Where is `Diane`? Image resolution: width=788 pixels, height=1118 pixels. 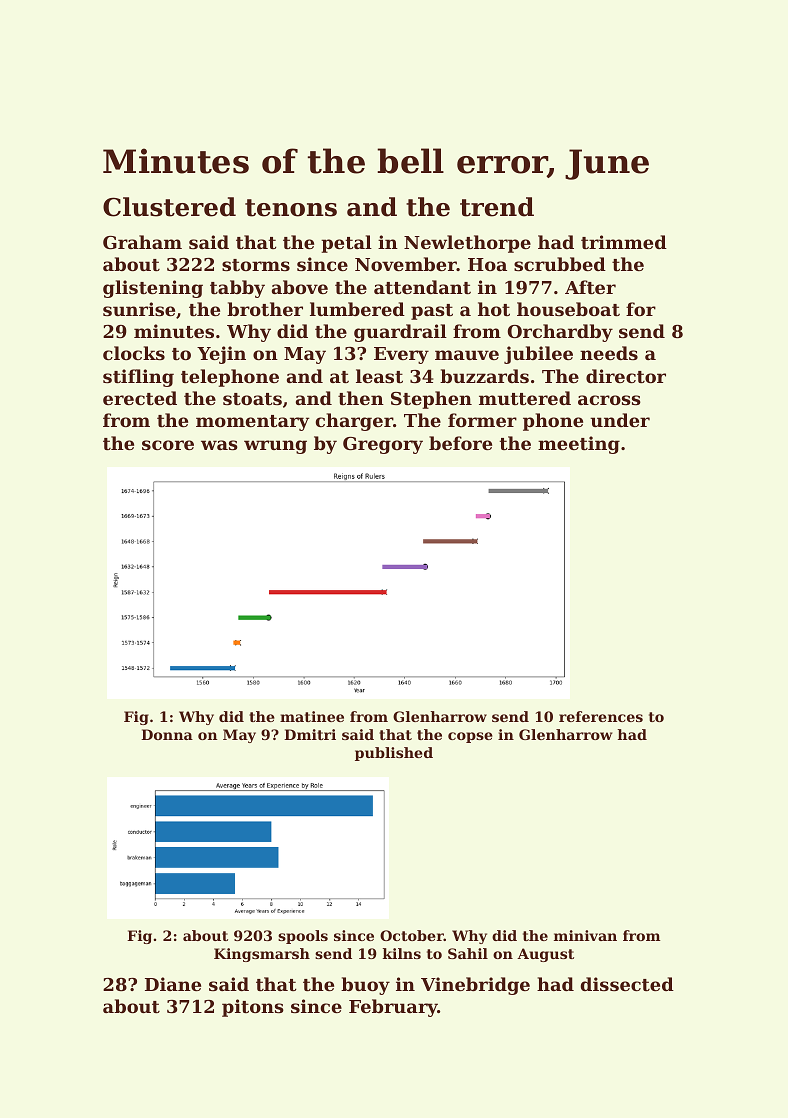
Diane is located at coordinates (173, 984).
